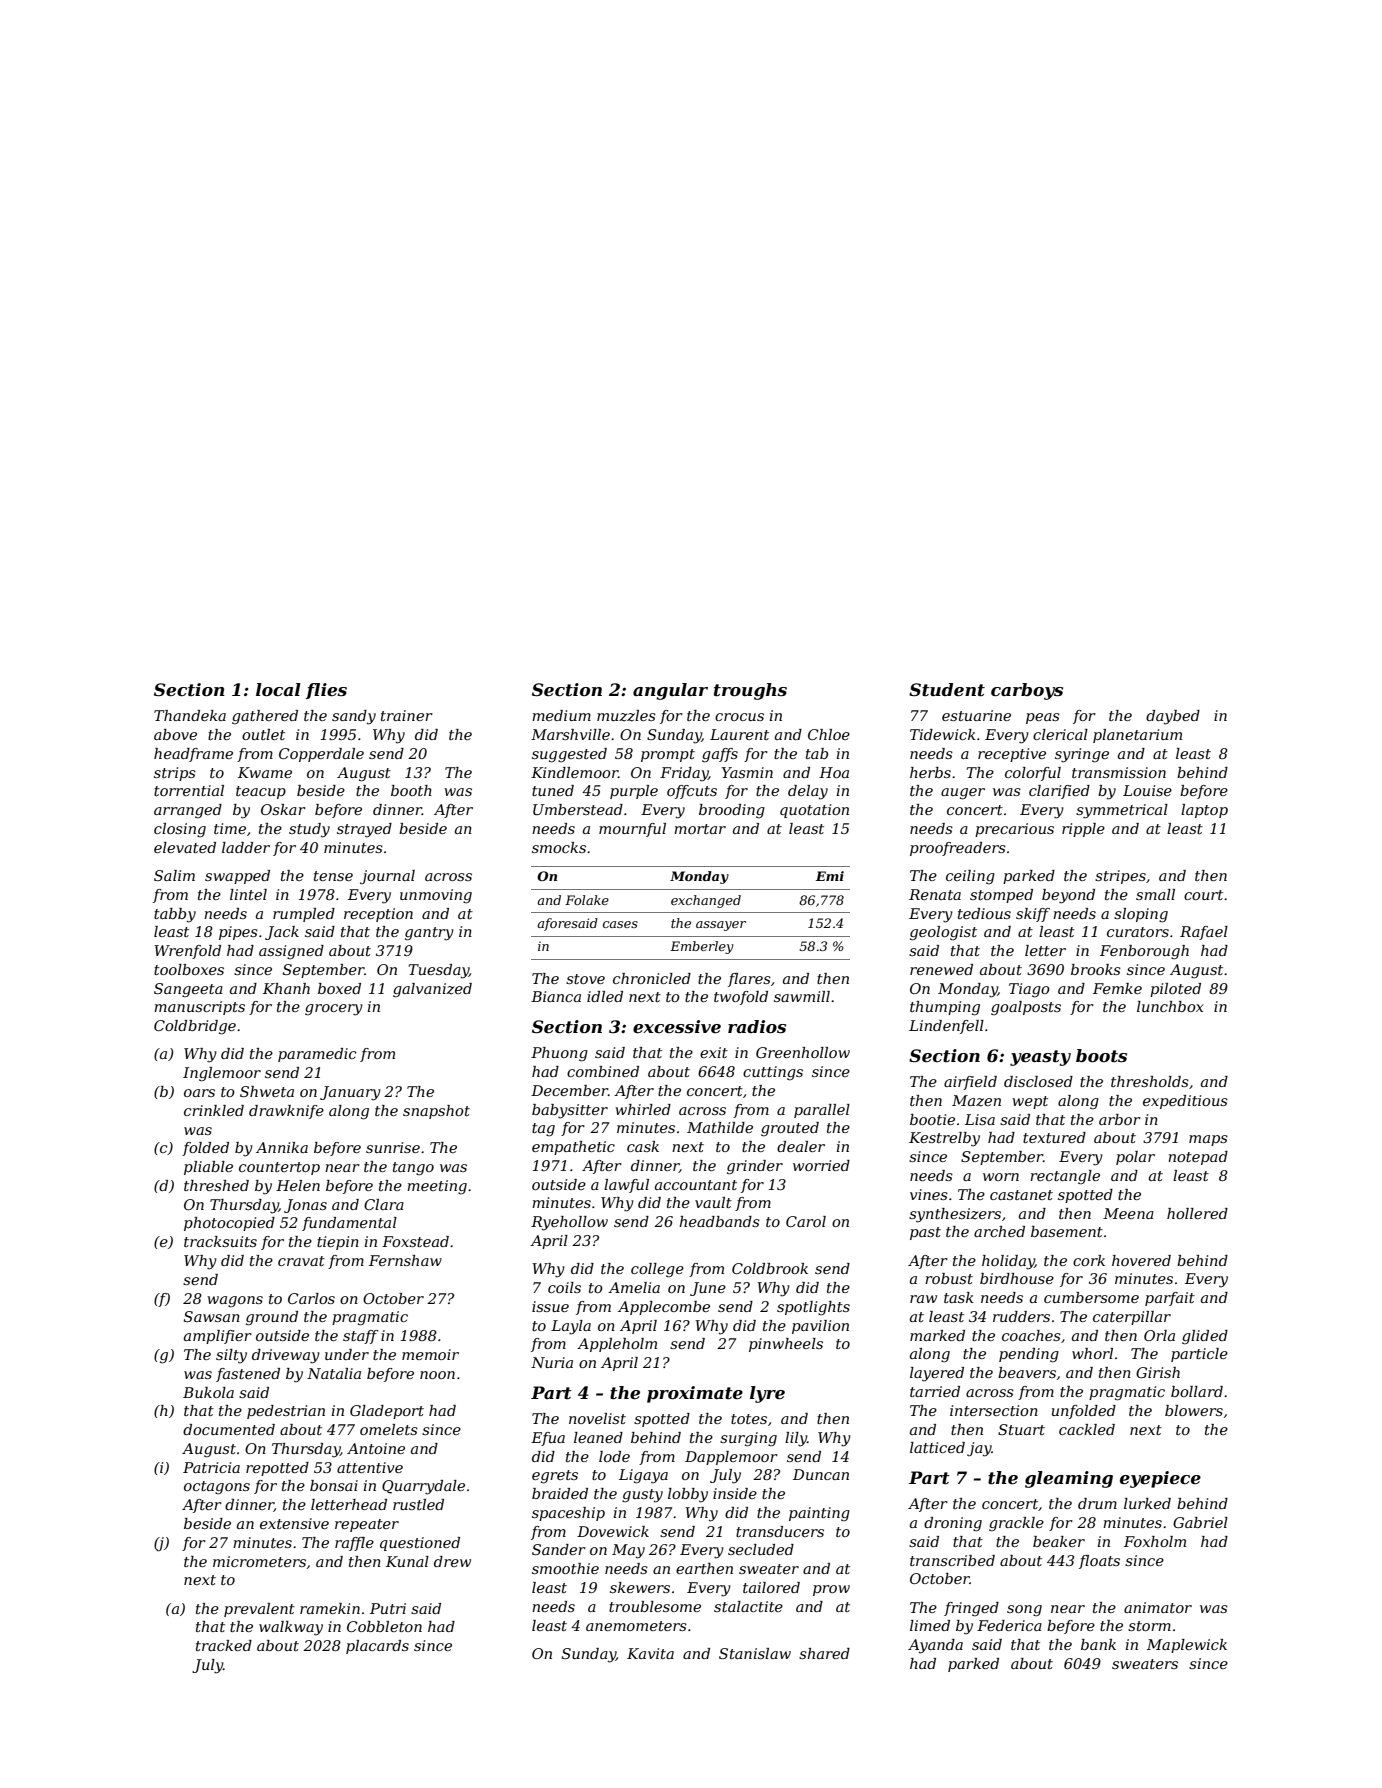 The image size is (1382, 1788). I want to click on Maplewick, so click(1187, 1646).
